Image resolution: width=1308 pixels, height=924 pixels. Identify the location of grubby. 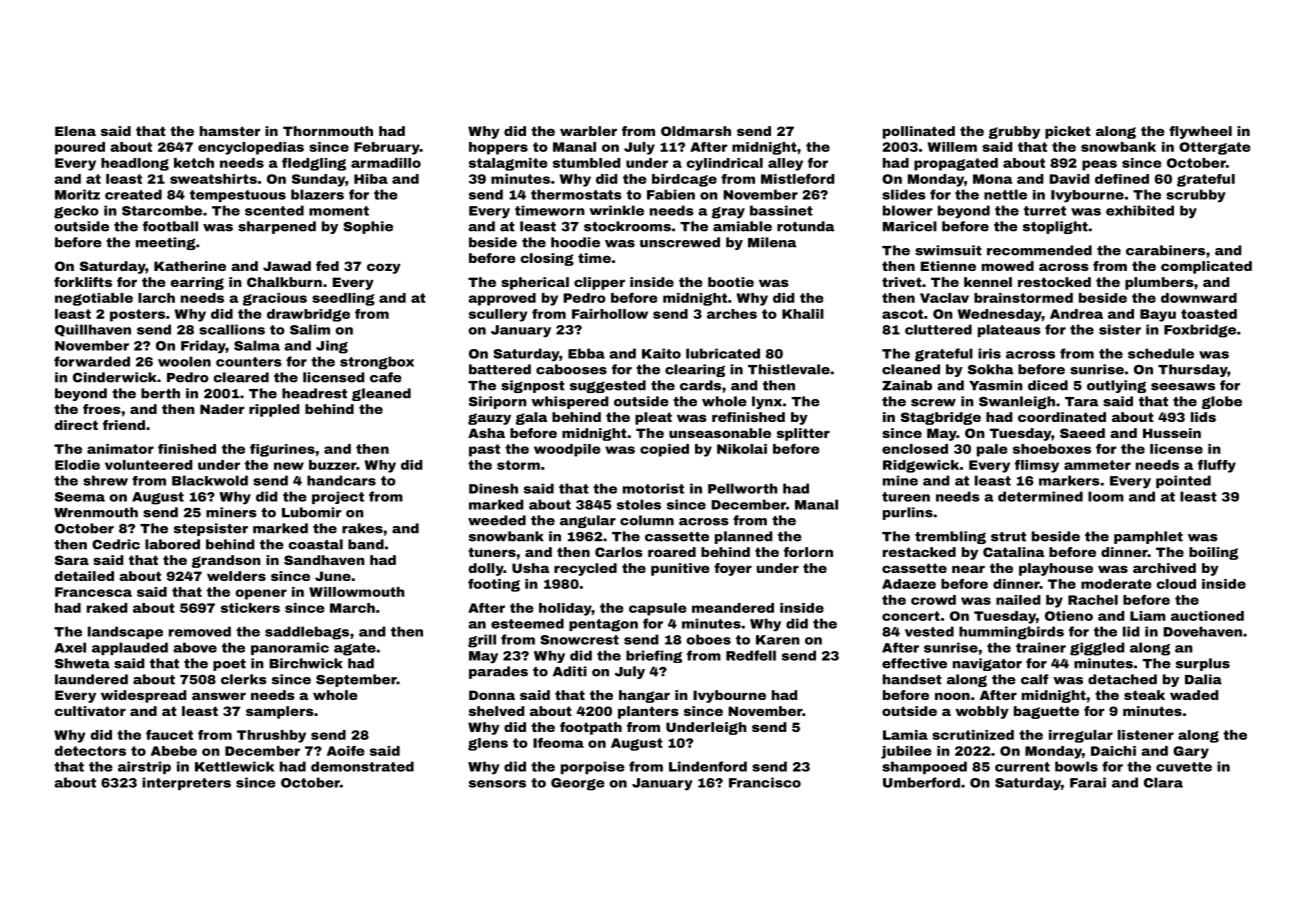
(1014, 132).
